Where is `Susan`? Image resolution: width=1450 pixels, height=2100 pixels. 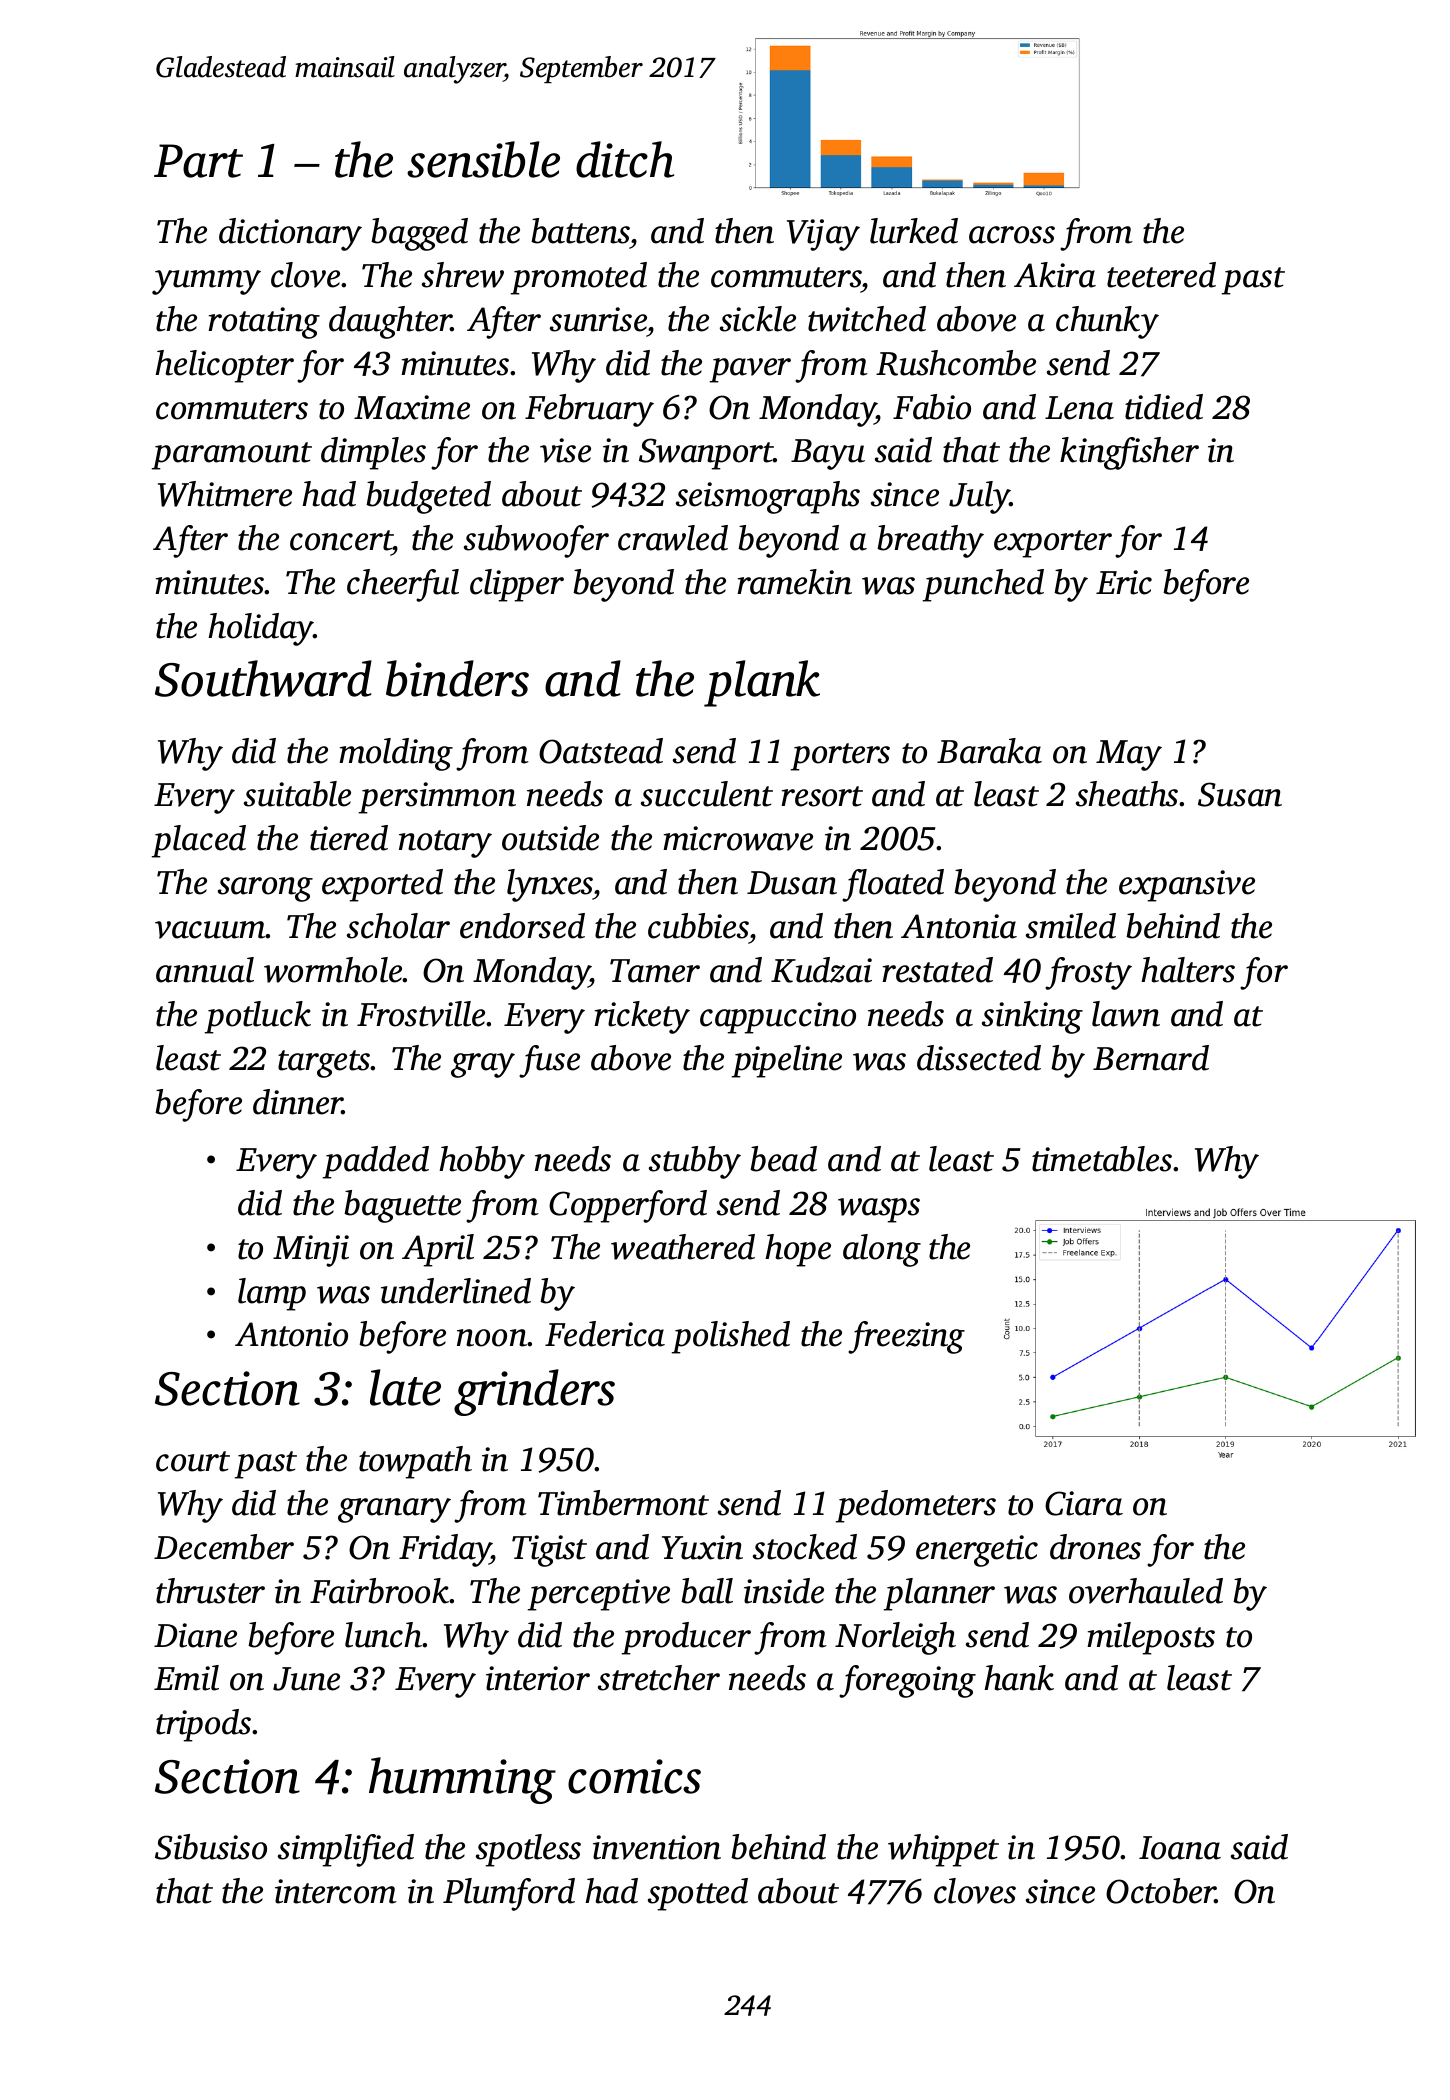 Susan is located at coordinates (1240, 794).
